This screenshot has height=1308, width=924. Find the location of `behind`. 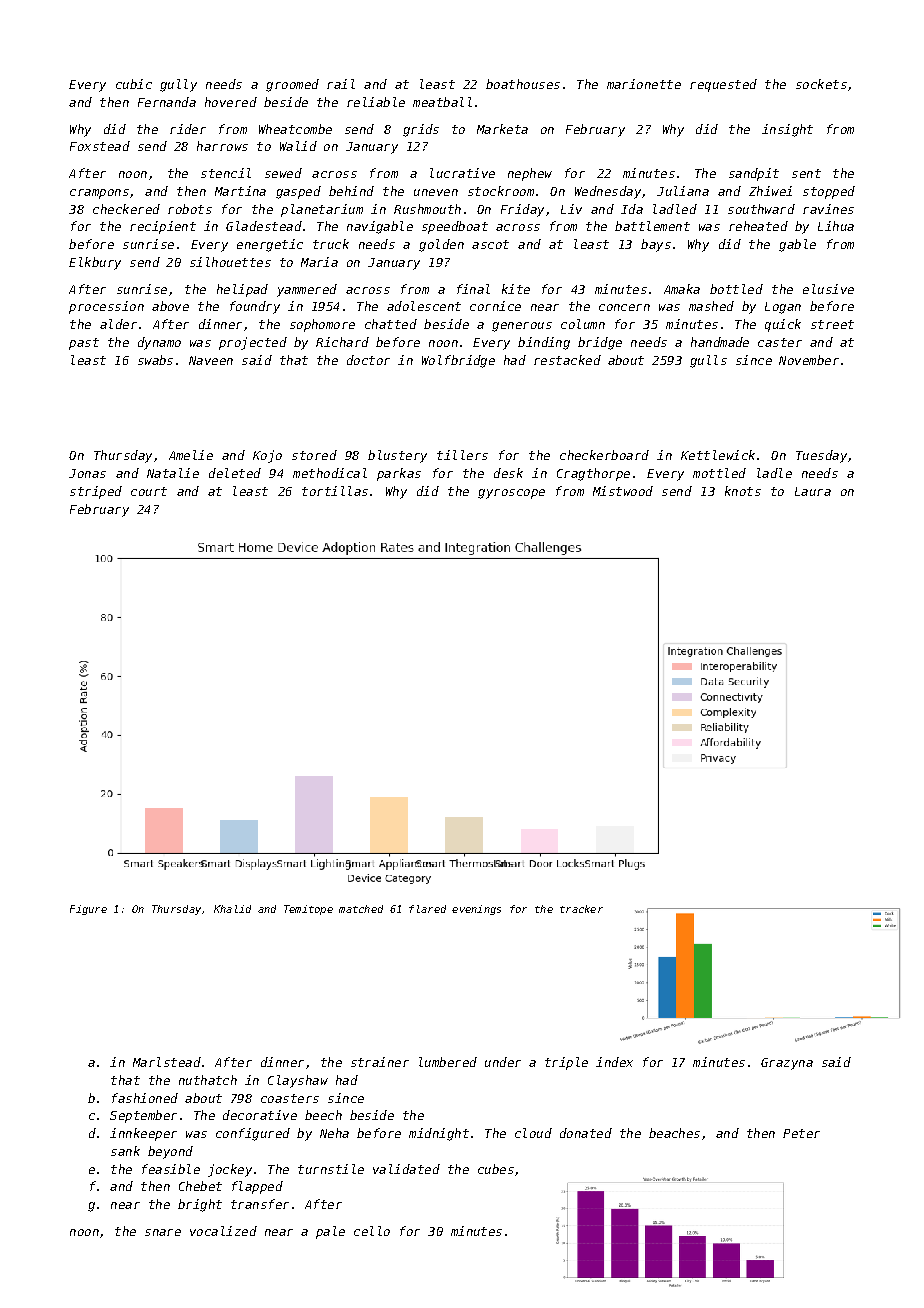

behind is located at coordinates (351, 191).
